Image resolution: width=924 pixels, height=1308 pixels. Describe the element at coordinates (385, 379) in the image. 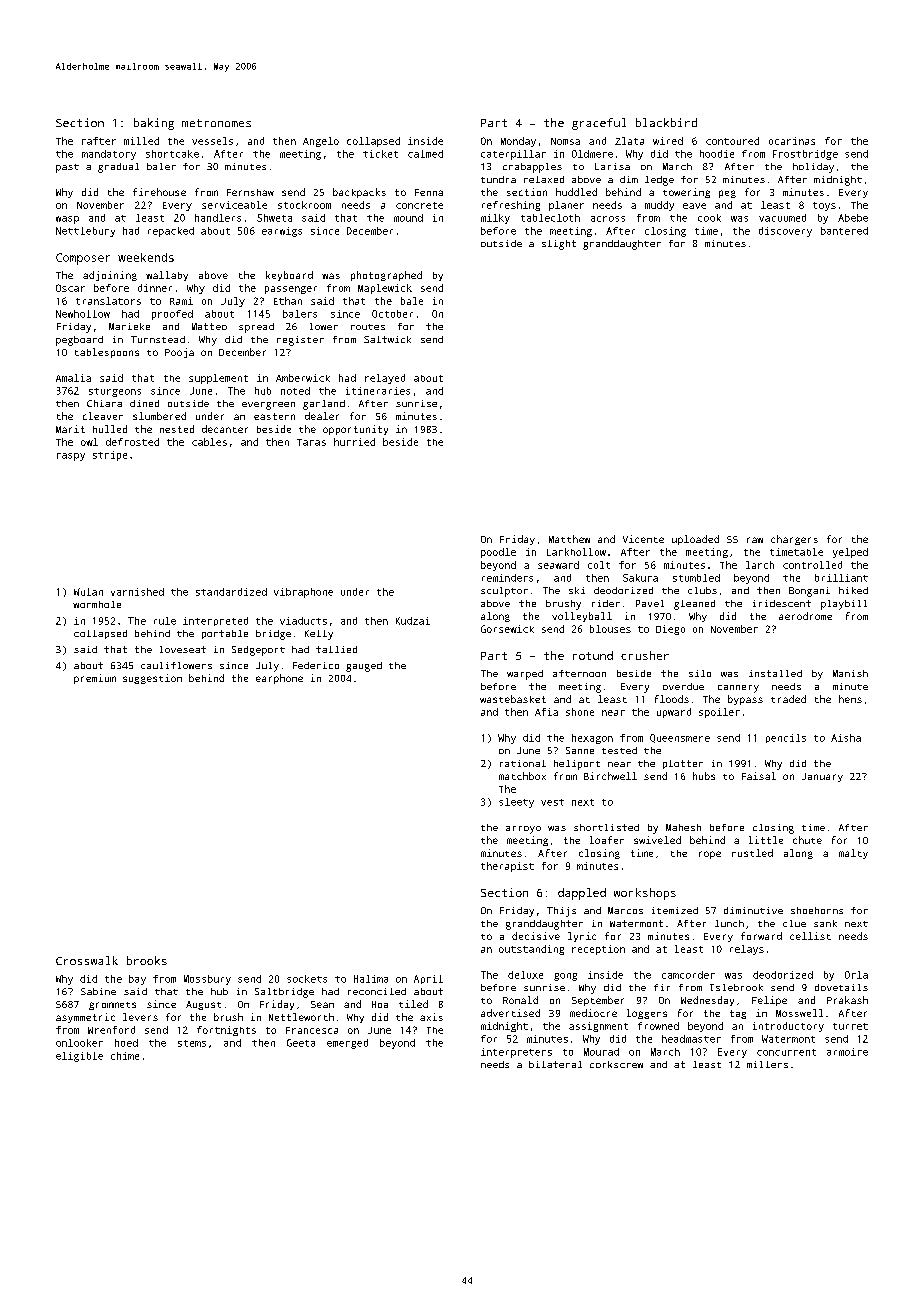

I see `relayed` at that location.
